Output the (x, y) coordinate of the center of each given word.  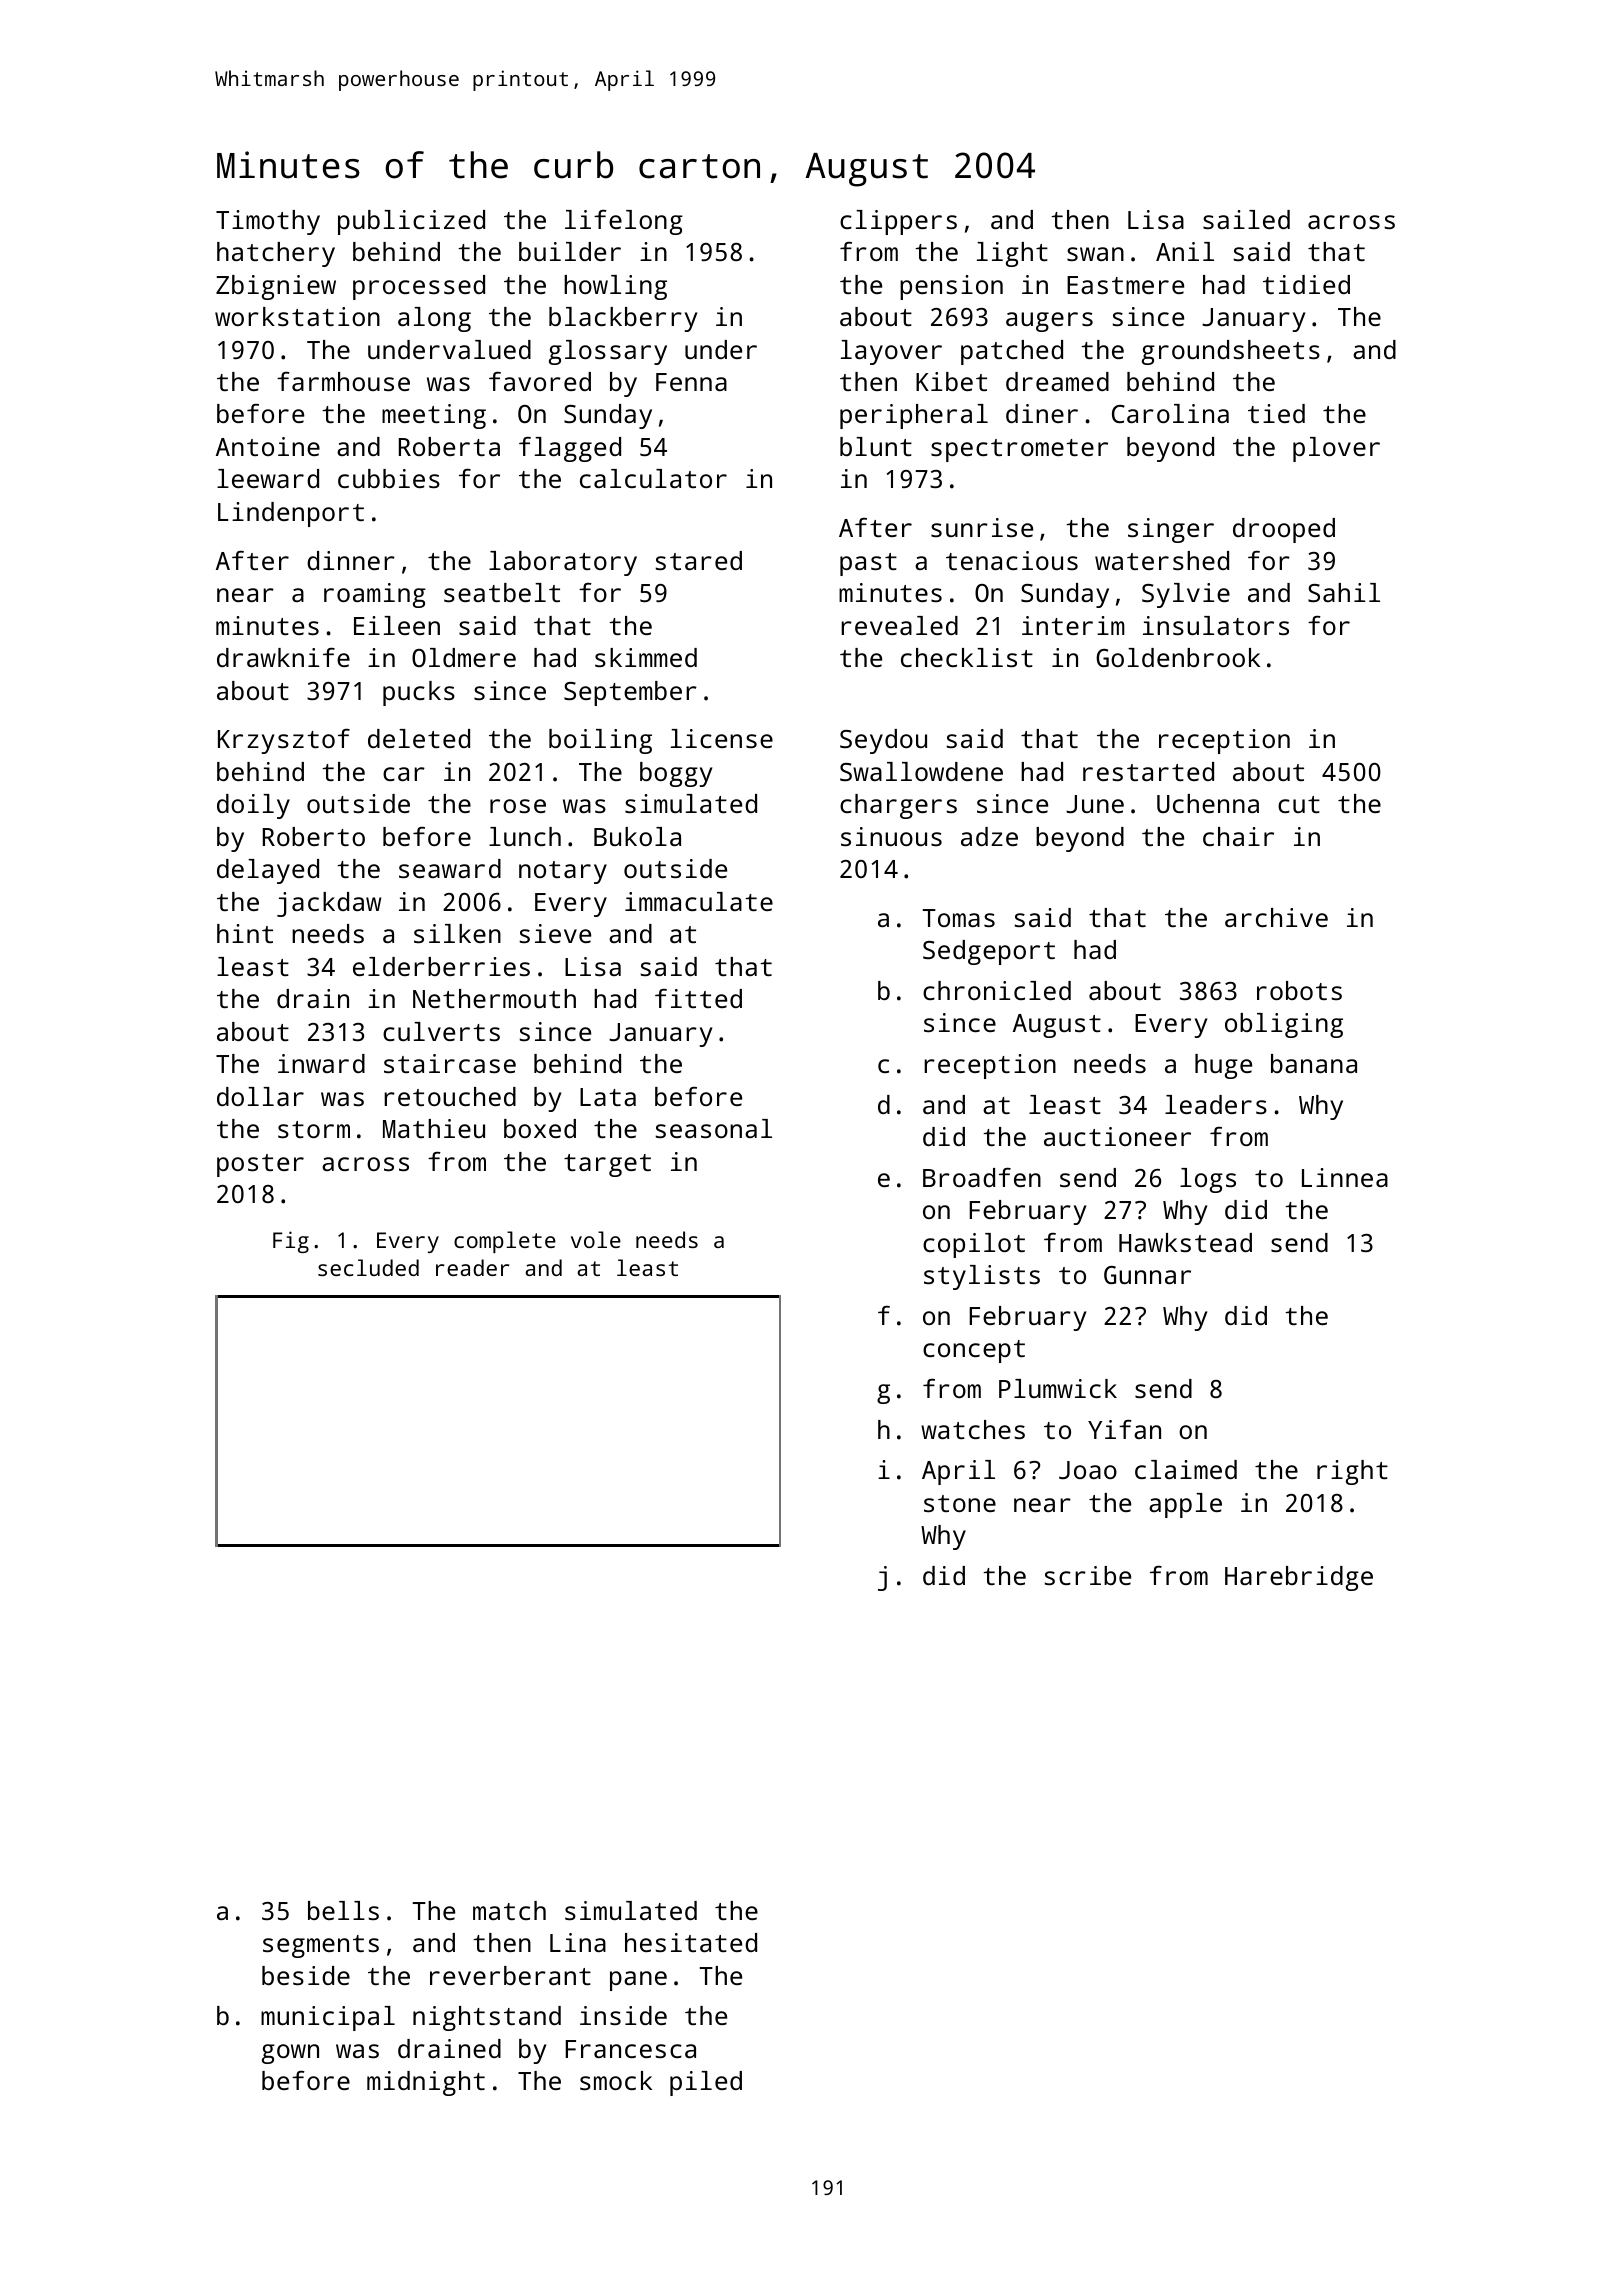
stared (698, 560)
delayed (268, 871)
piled (706, 2083)
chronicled (997, 990)
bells (343, 1910)
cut (1299, 804)
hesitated (691, 1942)
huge (1223, 1066)
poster (260, 1165)
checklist (967, 657)
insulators (1216, 625)
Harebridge (1299, 1578)
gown (290, 2054)
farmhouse (343, 381)
